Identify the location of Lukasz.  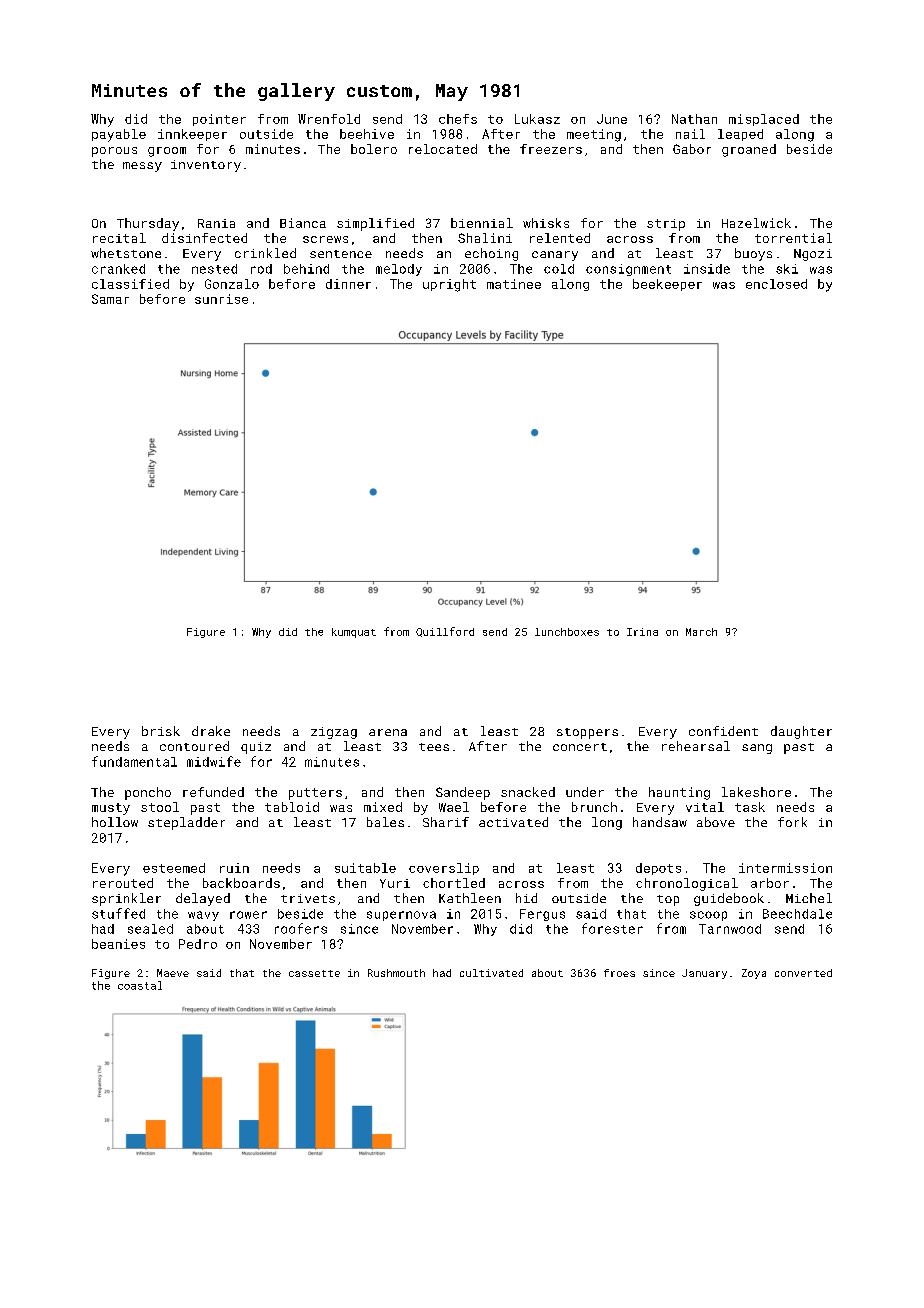
(537, 119).
